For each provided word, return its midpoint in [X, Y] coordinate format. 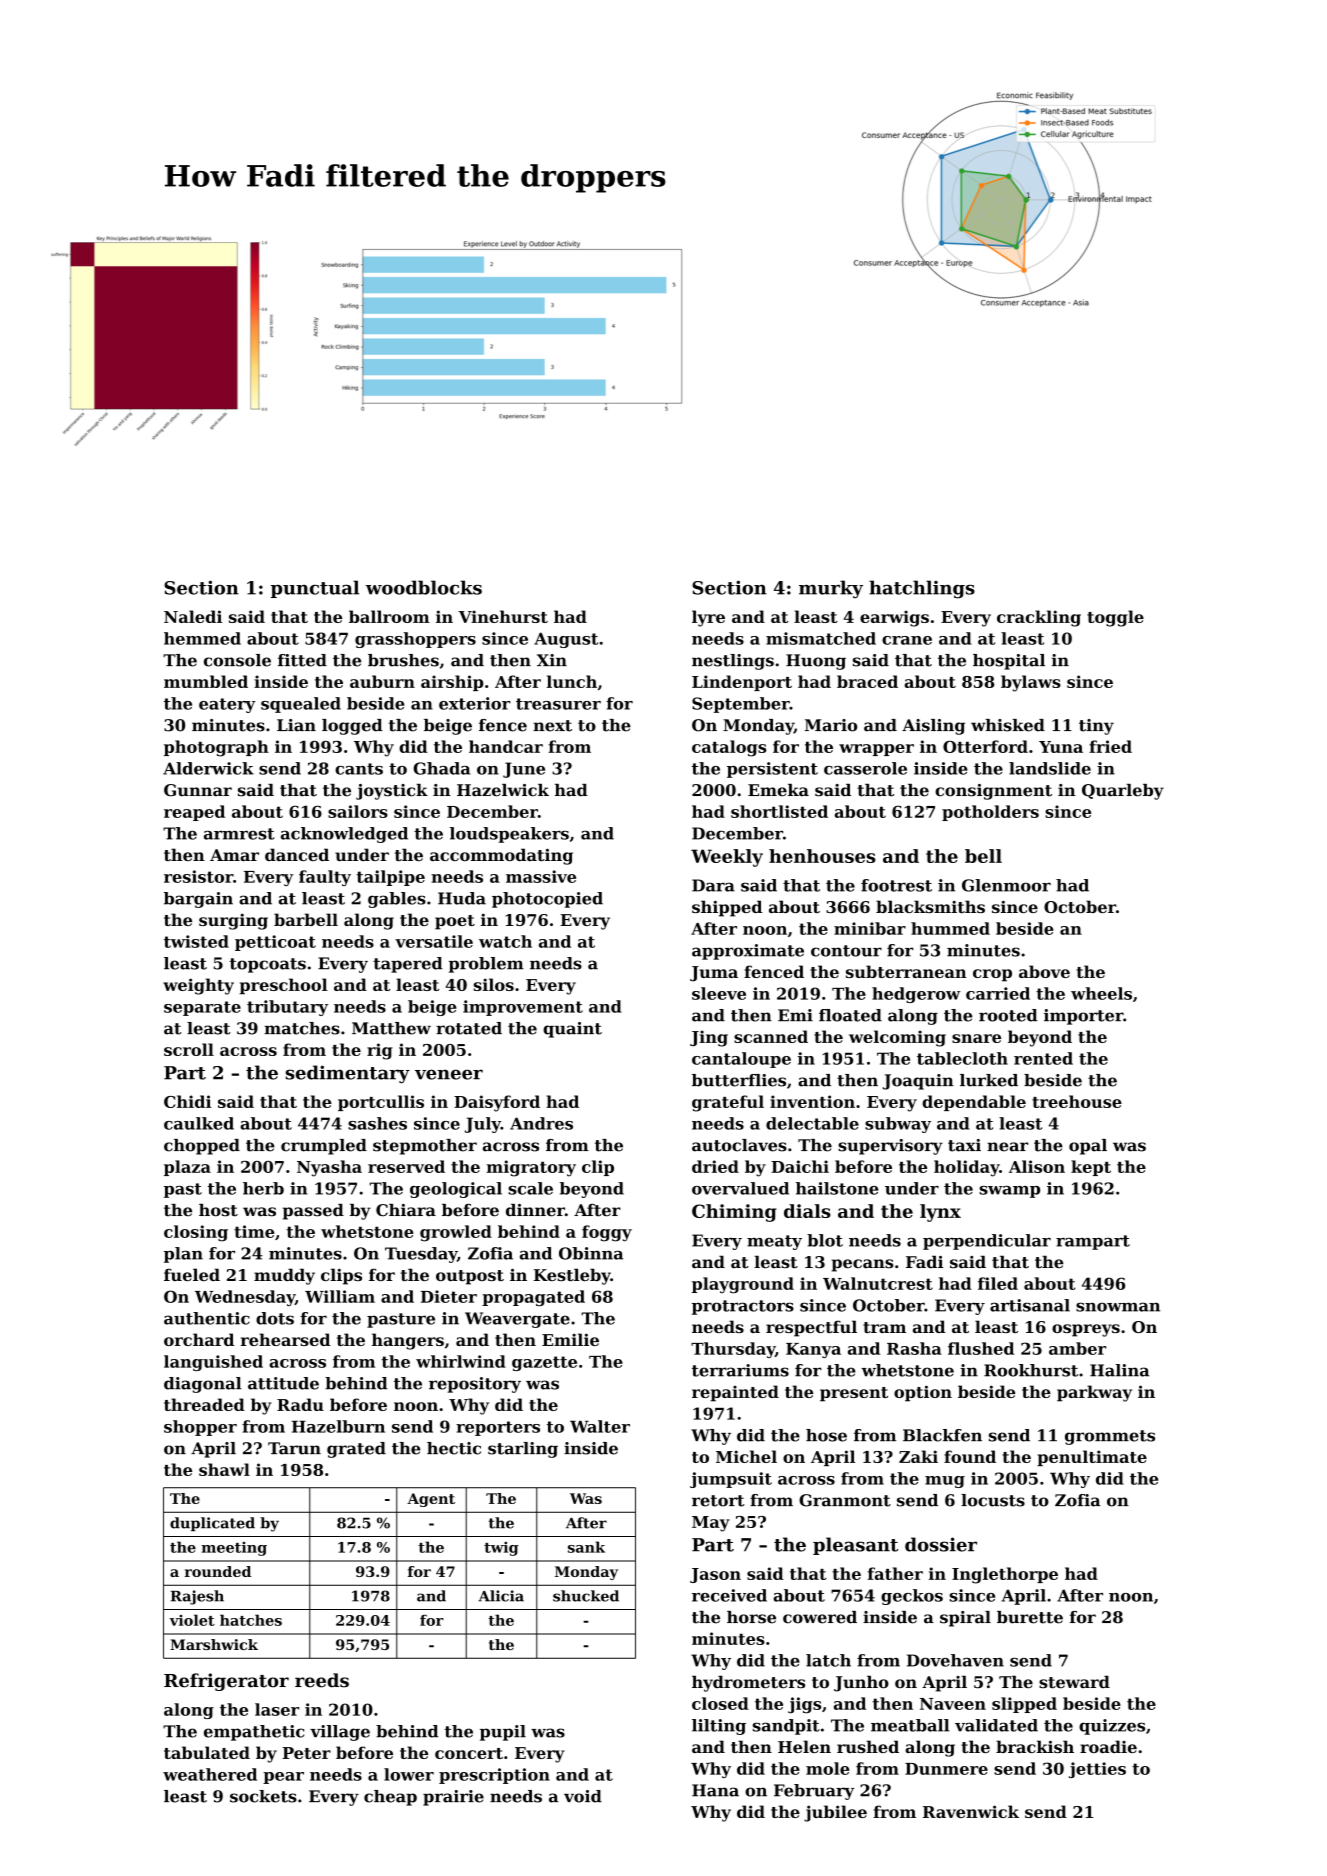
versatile [434, 941]
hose [826, 1435]
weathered [210, 1774]
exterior [475, 703]
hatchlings [922, 589]
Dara [713, 885]
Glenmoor [1006, 885]
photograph [216, 748]
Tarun [294, 1448]
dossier [941, 1544]
